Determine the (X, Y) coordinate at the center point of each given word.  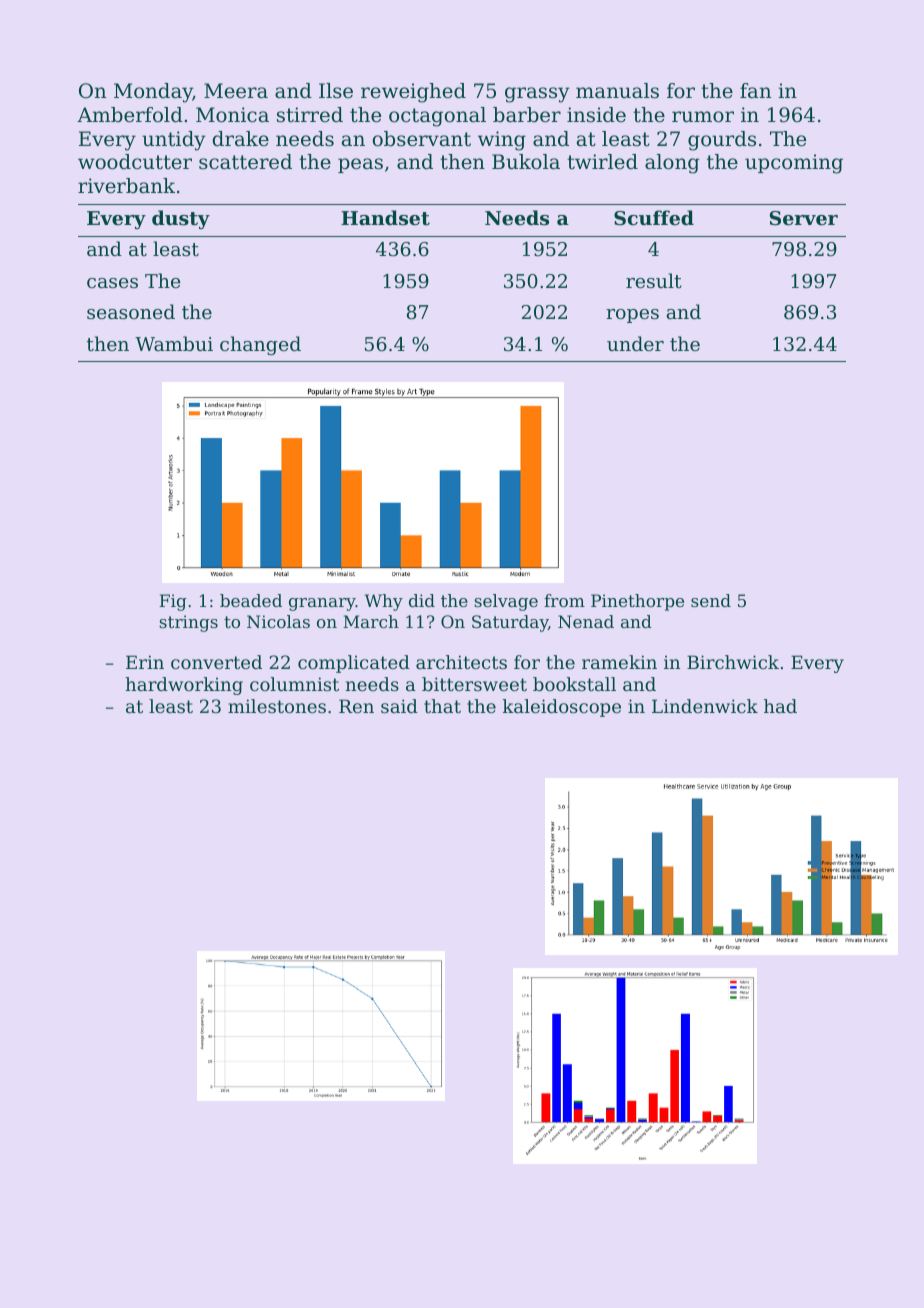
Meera (236, 91)
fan (755, 90)
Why (384, 602)
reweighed (413, 93)
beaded (251, 600)
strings (188, 623)
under (635, 343)
